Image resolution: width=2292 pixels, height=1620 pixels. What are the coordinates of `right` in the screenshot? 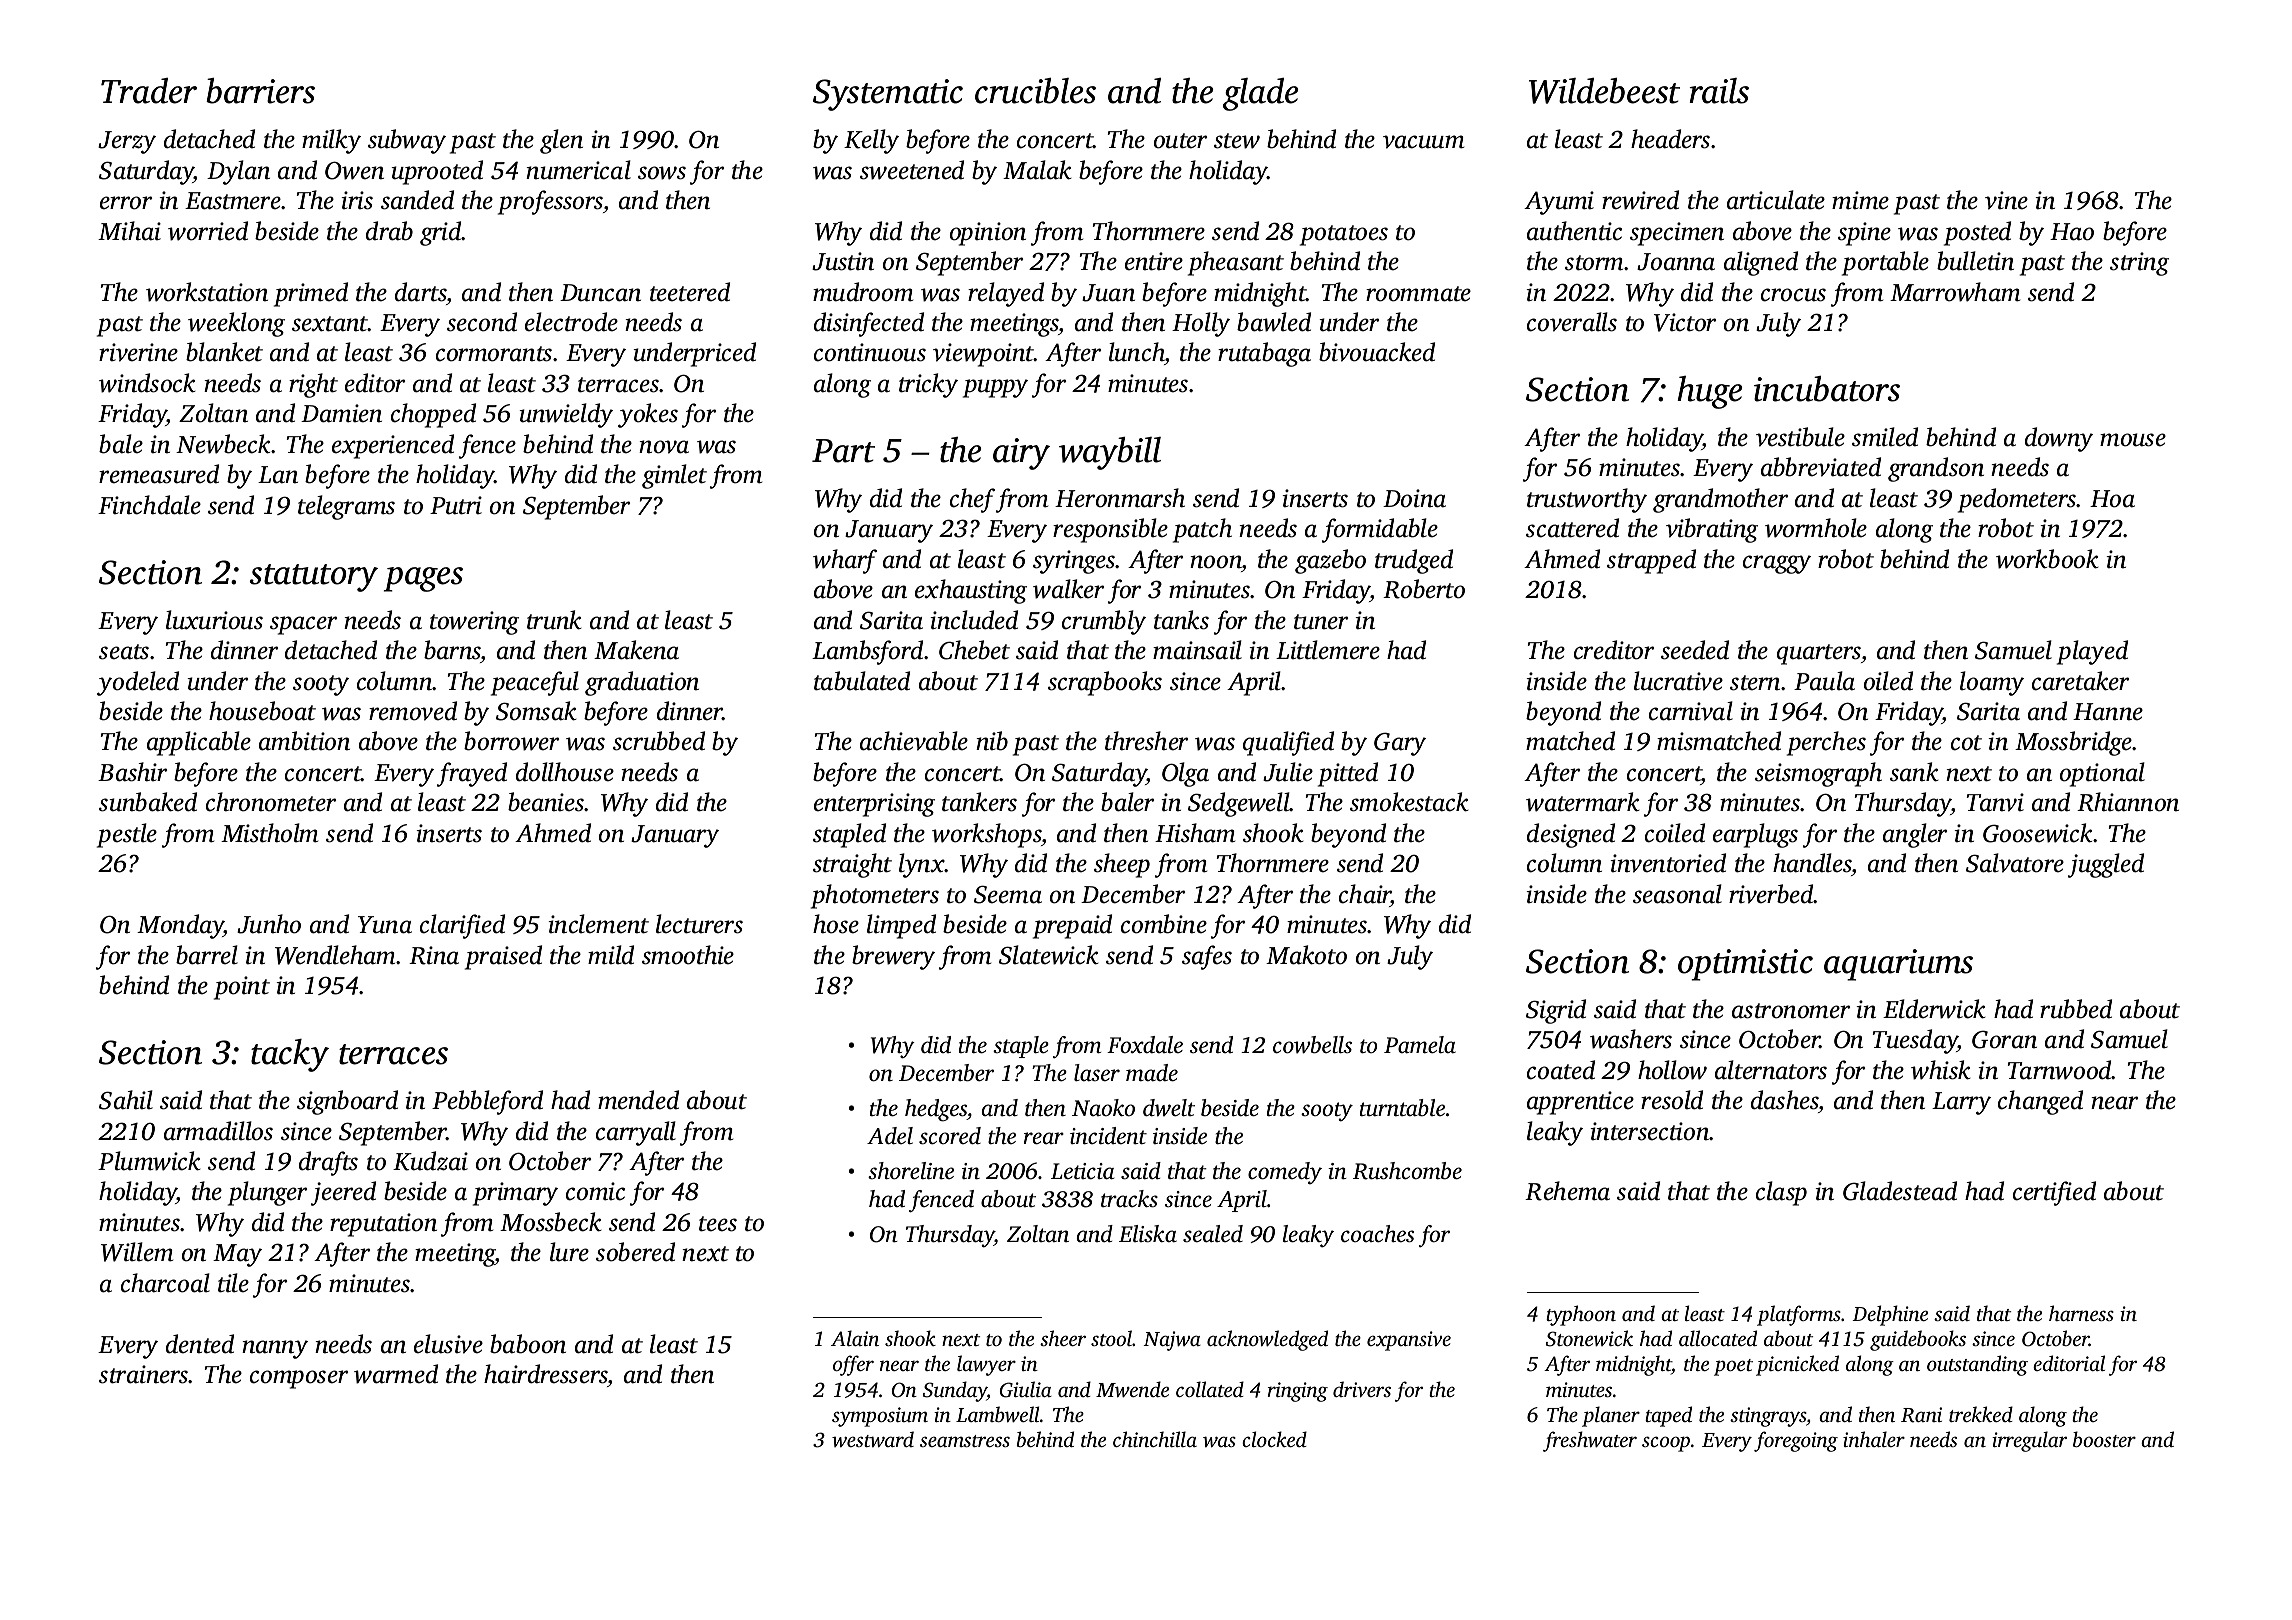 It's located at (313, 385).
